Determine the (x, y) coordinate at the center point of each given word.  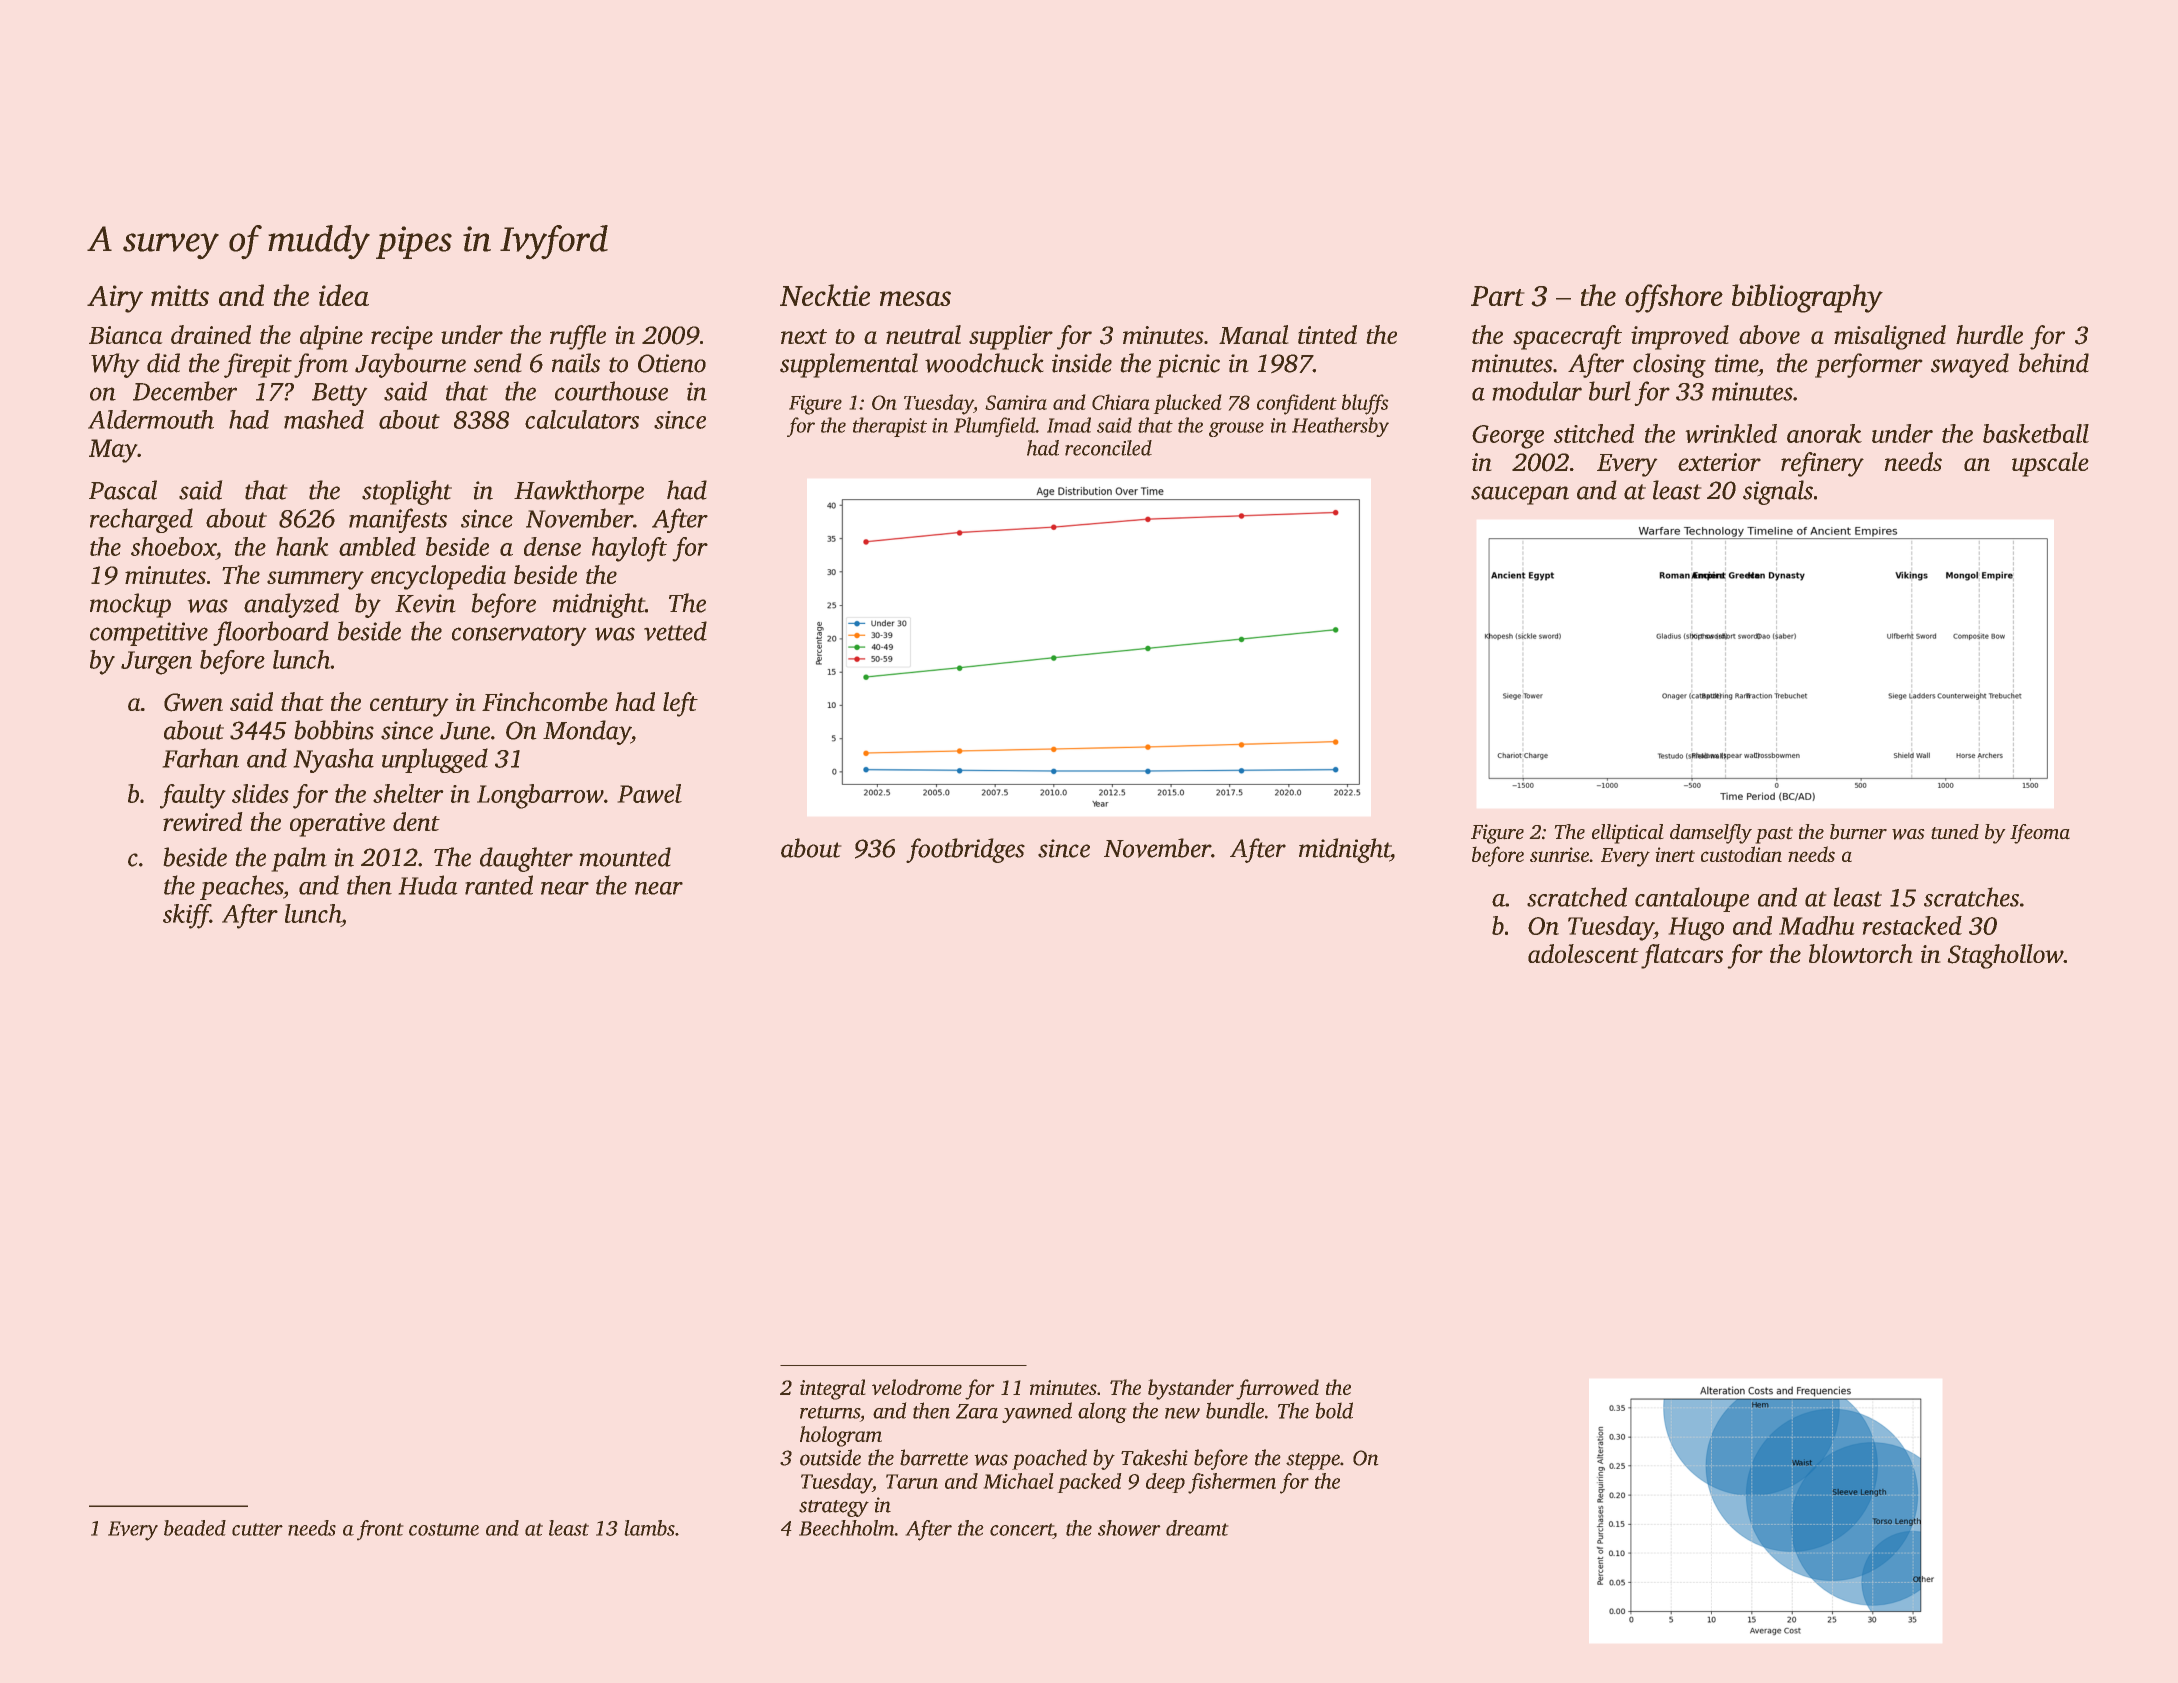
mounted (625, 857)
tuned (1955, 831)
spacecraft (1567, 337)
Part (1497, 296)
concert (1021, 1529)
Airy (115, 299)
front (380, 1530)
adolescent (1583, 953)
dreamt (1197, 1528)
